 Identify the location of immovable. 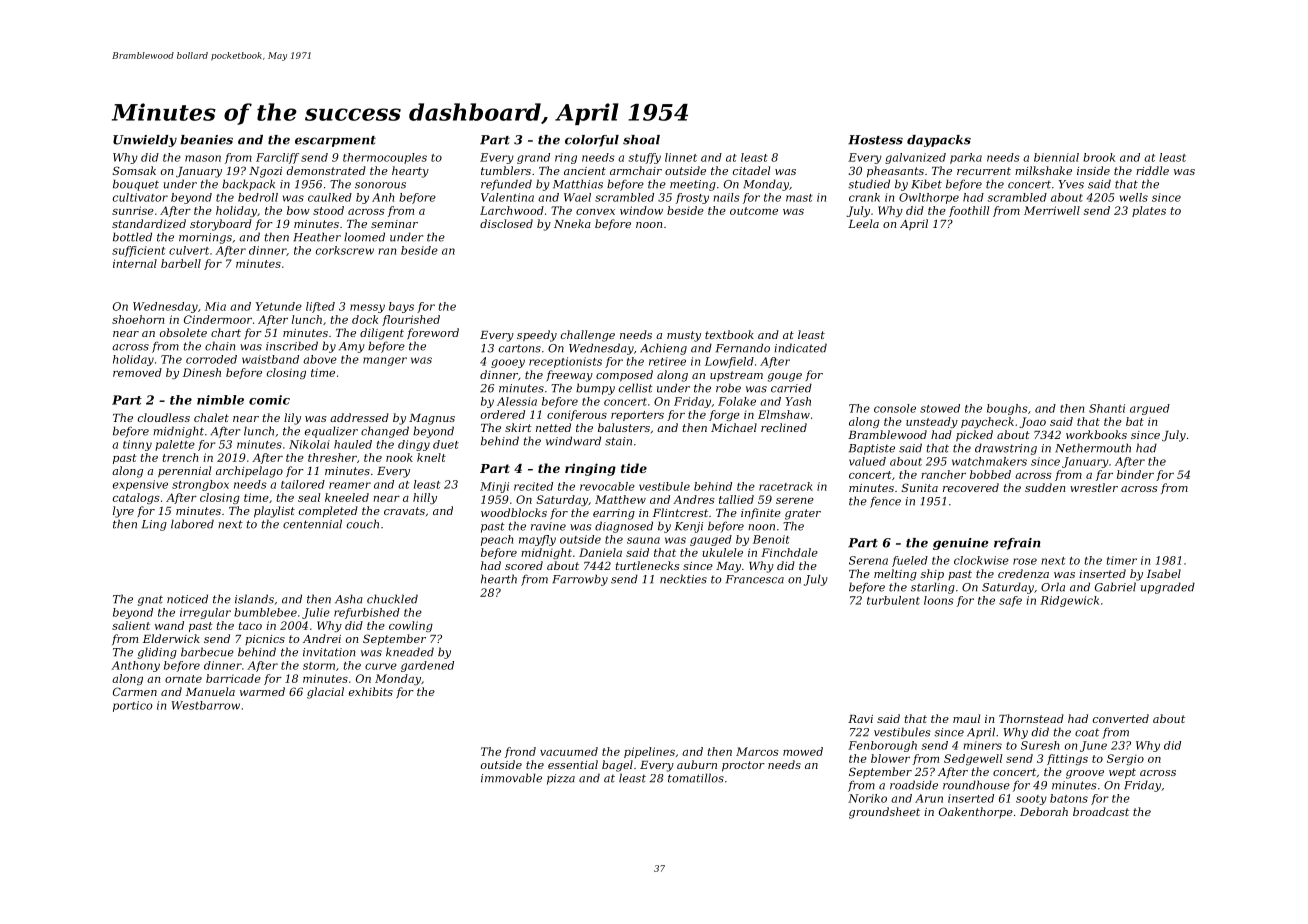
(511, 778).
